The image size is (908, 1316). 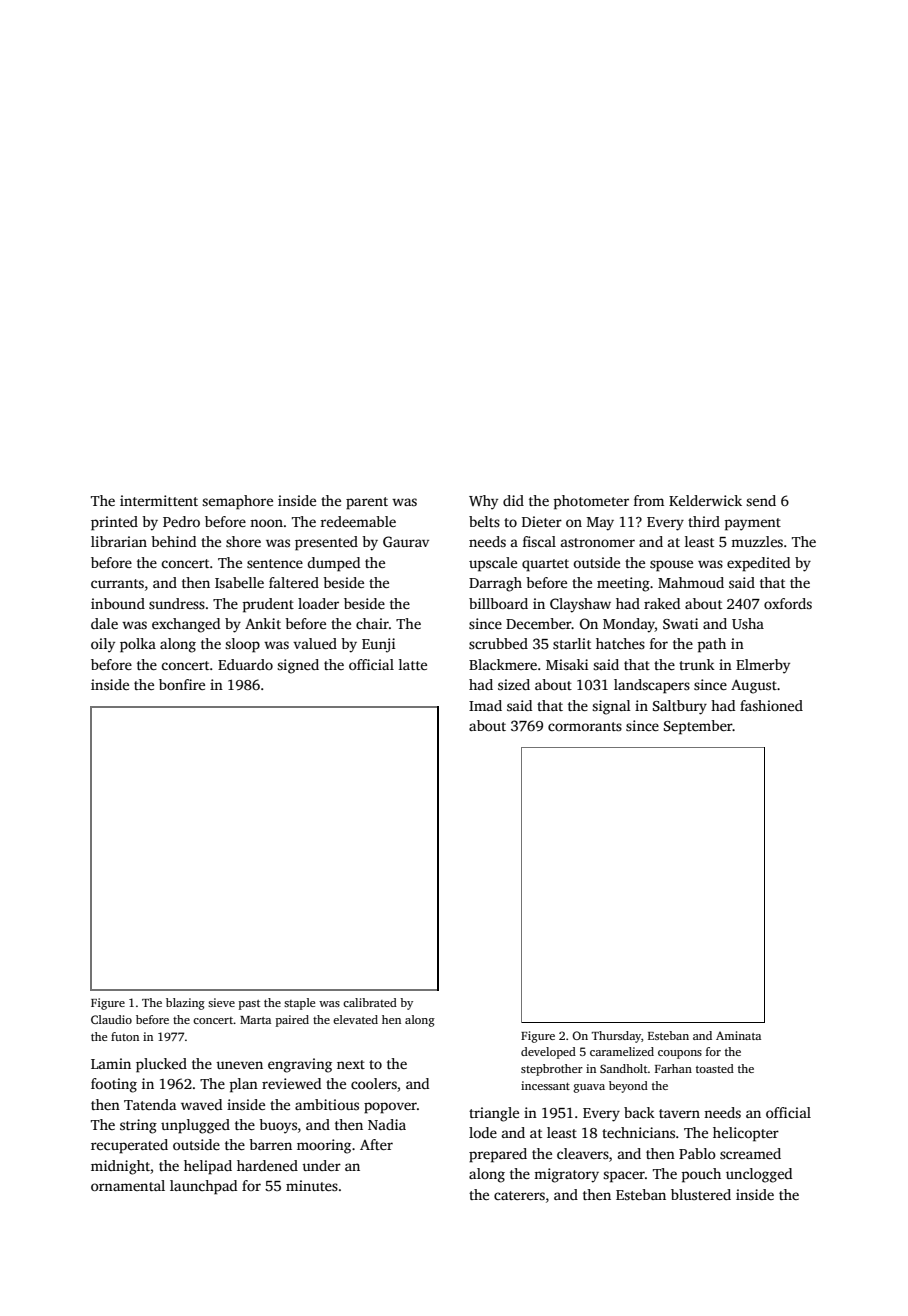 What do you see at coordinates (680, 707) in the page?
I see `Saltbury` at bounding box center [680, 707].
